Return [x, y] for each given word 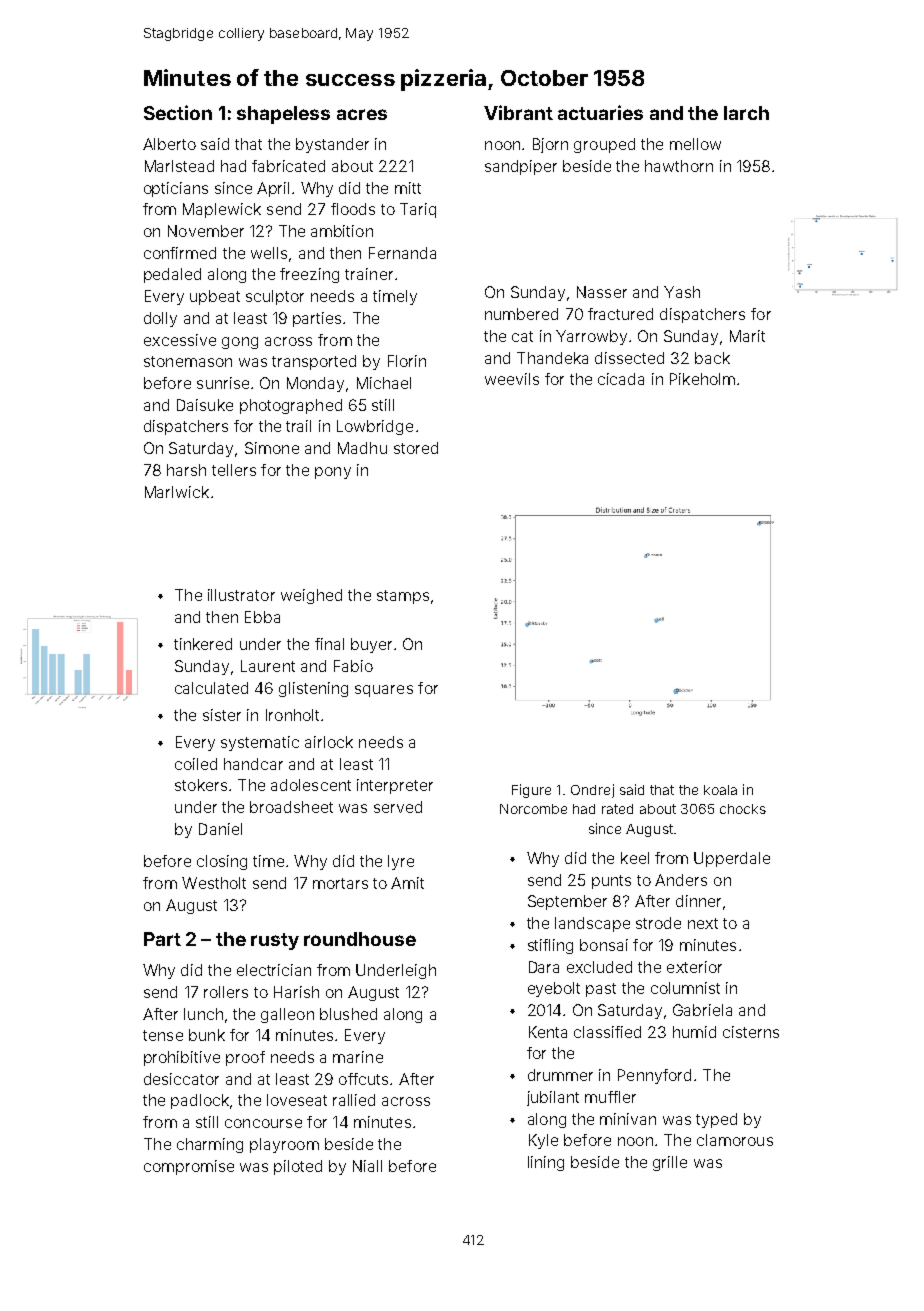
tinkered [203, 644]
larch [746, 113]
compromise [189, 1167]
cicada [621, 379]
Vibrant [518, 112]
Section [178, 112]
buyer [371, 645]
